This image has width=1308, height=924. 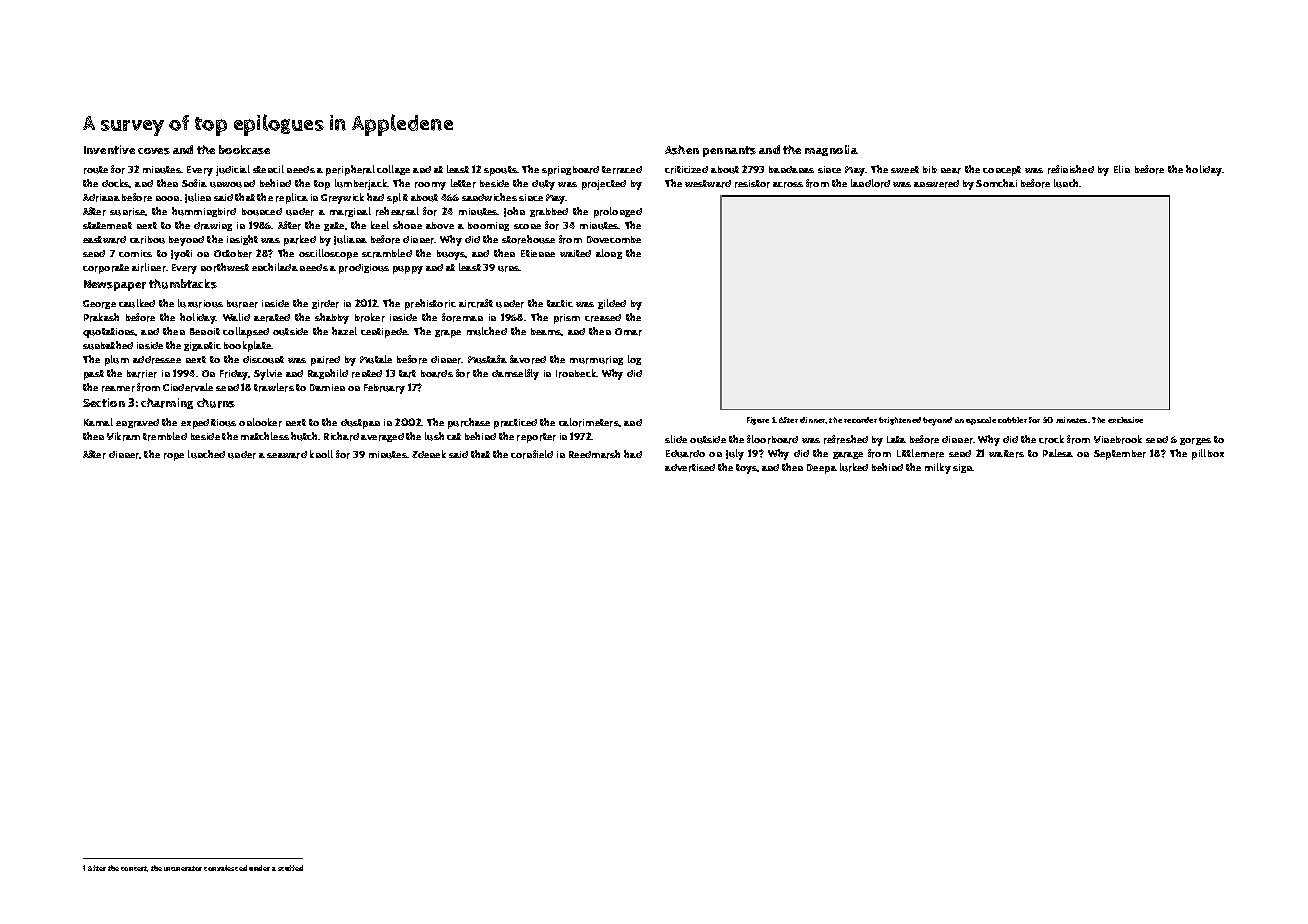 I want to click on scuffed, so click(x=290, y=868).
